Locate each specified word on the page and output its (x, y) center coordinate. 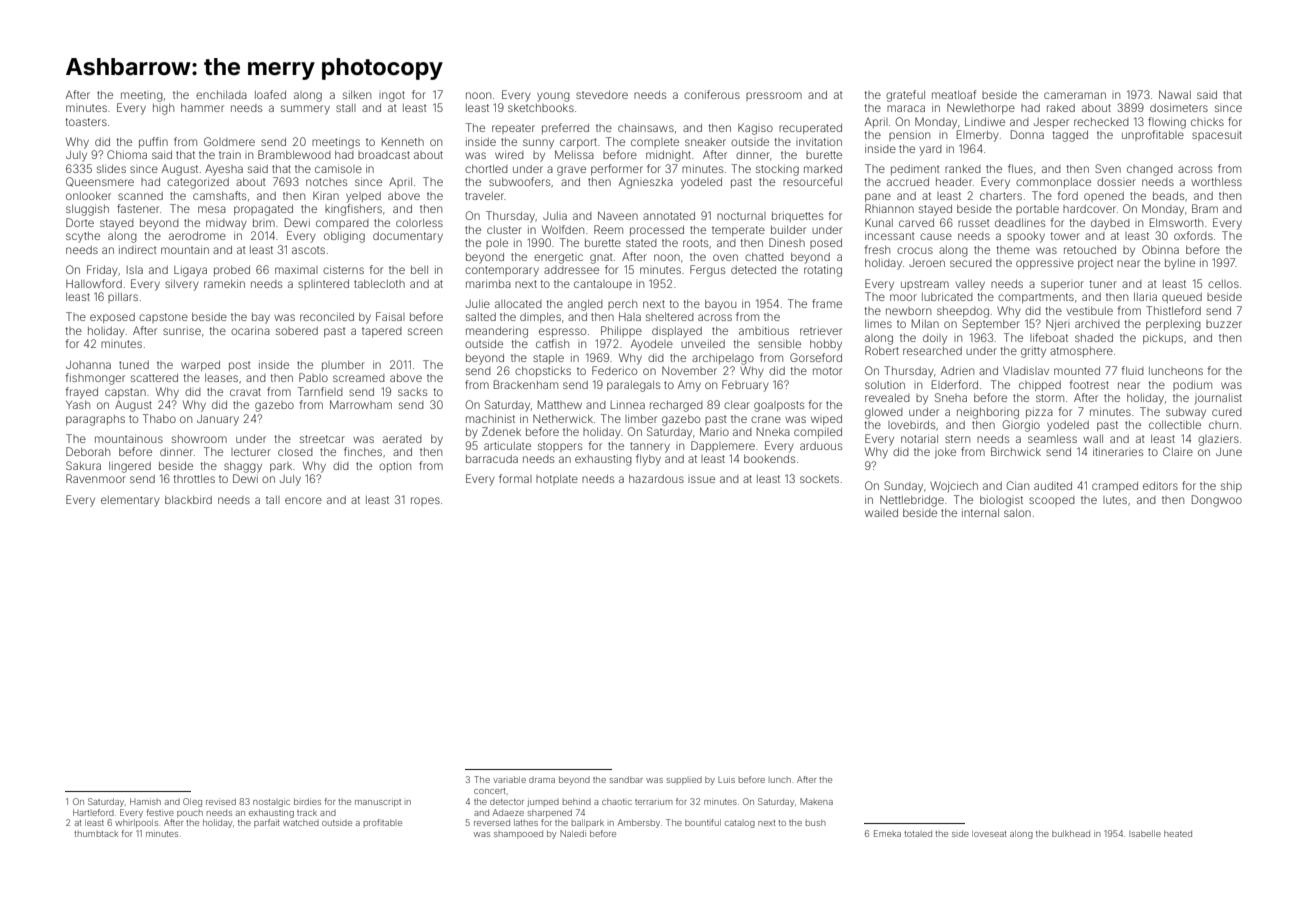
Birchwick (1016, 451)
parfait (267, 823)
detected (753, 270)
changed (1150, 170)
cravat (245, 392)
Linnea (628, 404)
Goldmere (229, 141)
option (395, 466)
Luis (726, 779)
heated (1178, 833)
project (1095, 264)
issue (701, 479)
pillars (123, 298)
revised (221, 801)
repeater (513, 129)
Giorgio (1021, 426)
